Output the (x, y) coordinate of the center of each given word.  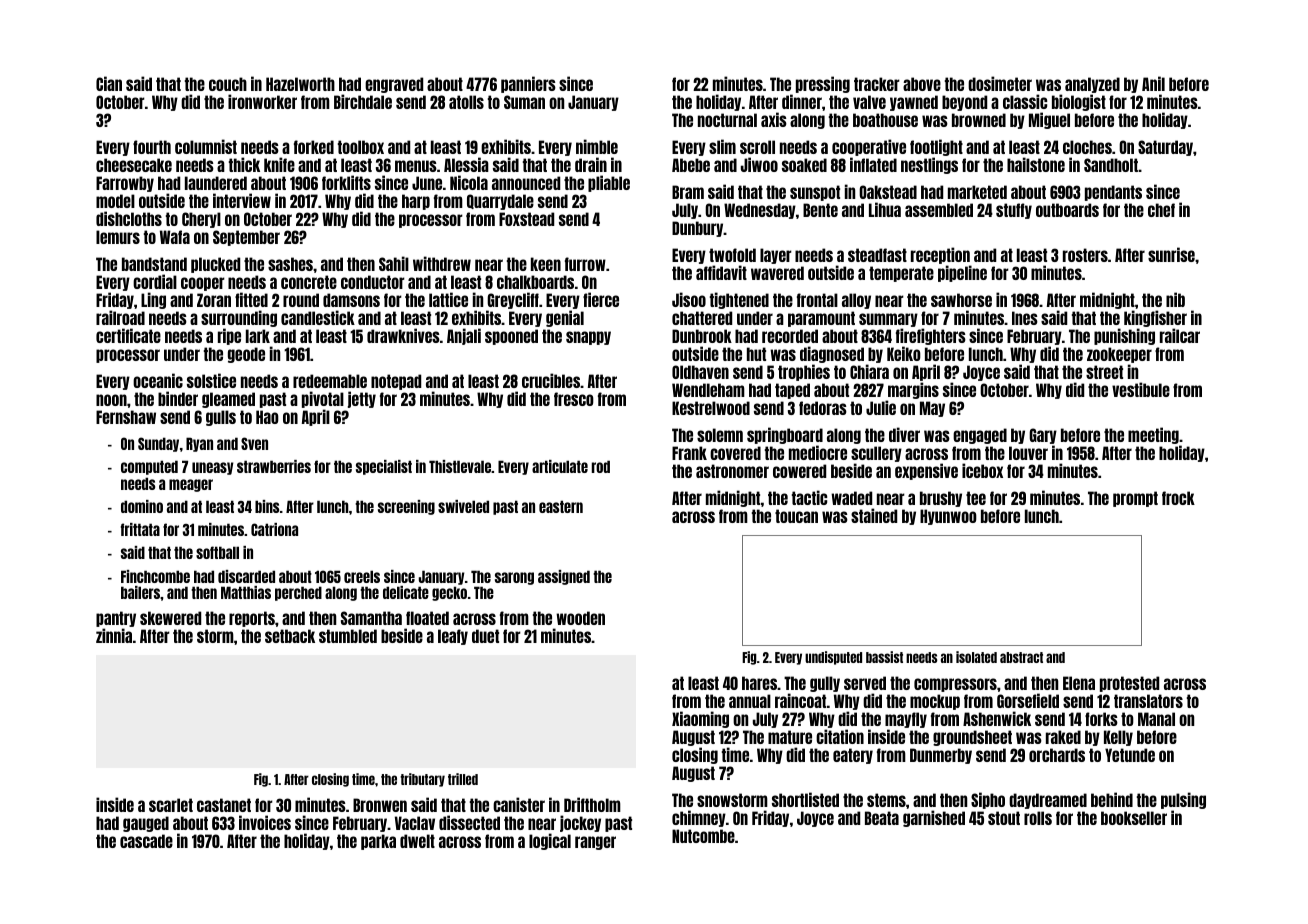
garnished (934, 818)
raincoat (800, 701)
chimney (699, 818)
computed (149, 467)
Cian (109, 83)
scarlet (171, 805)
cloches (1087, 147)
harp (416, 202)
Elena (1079, 683)
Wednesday (760, 211)
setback (290, 636)
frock (1178, 498)
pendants (1113, 193)
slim (722, 146)
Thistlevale (460, 466)
